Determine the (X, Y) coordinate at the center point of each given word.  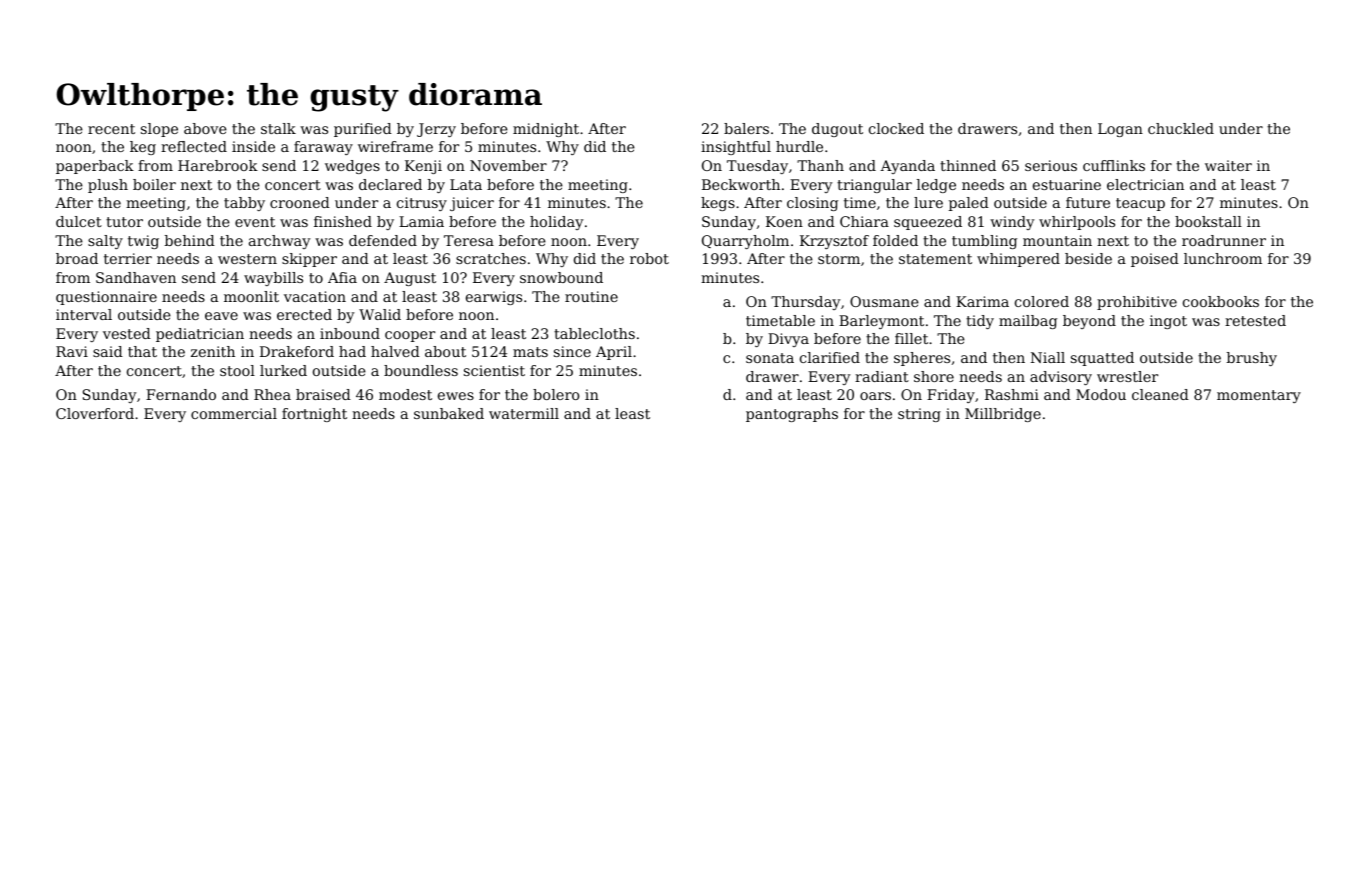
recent (111, 129)
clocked (896, 128)
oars (875, 396)
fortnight (314, 415)
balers (746, 128)
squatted (1102, 359)
